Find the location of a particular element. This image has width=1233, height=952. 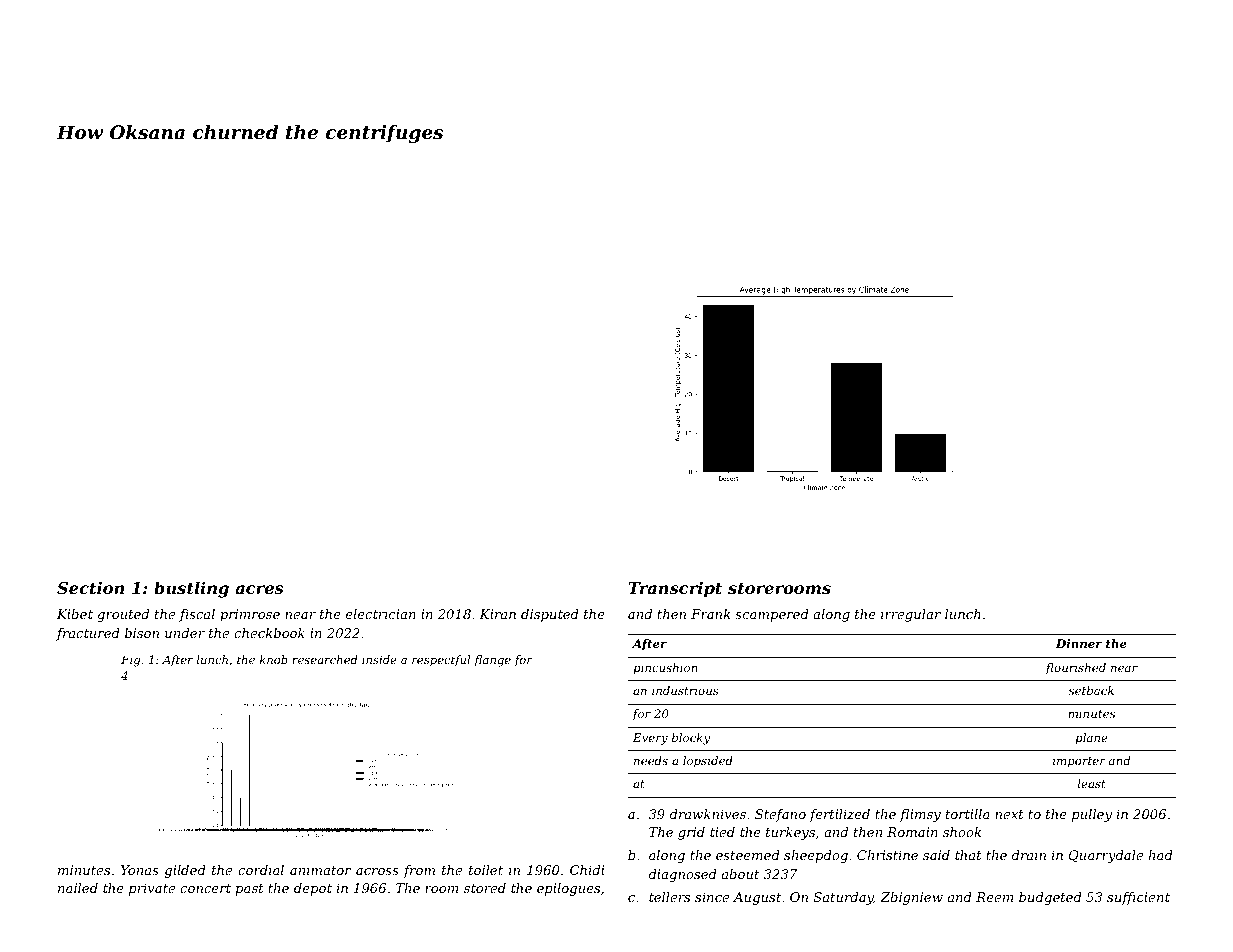

bustling is located at coordinates (191, 589).
